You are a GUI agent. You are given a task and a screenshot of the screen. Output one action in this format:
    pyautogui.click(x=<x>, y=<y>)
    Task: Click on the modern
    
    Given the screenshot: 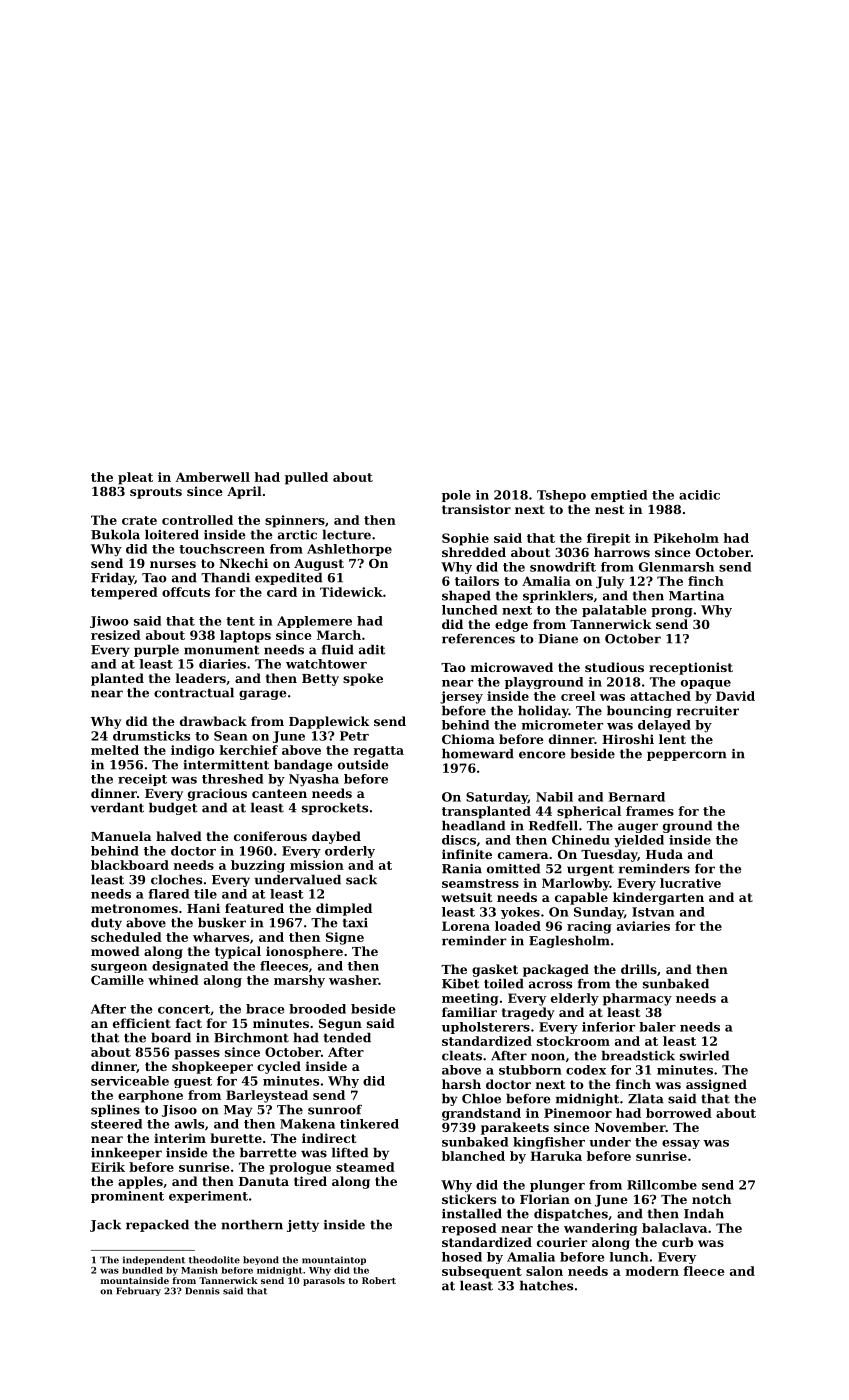 What is the action you would take?
    pyautogui.click(x=652, y=1271)
